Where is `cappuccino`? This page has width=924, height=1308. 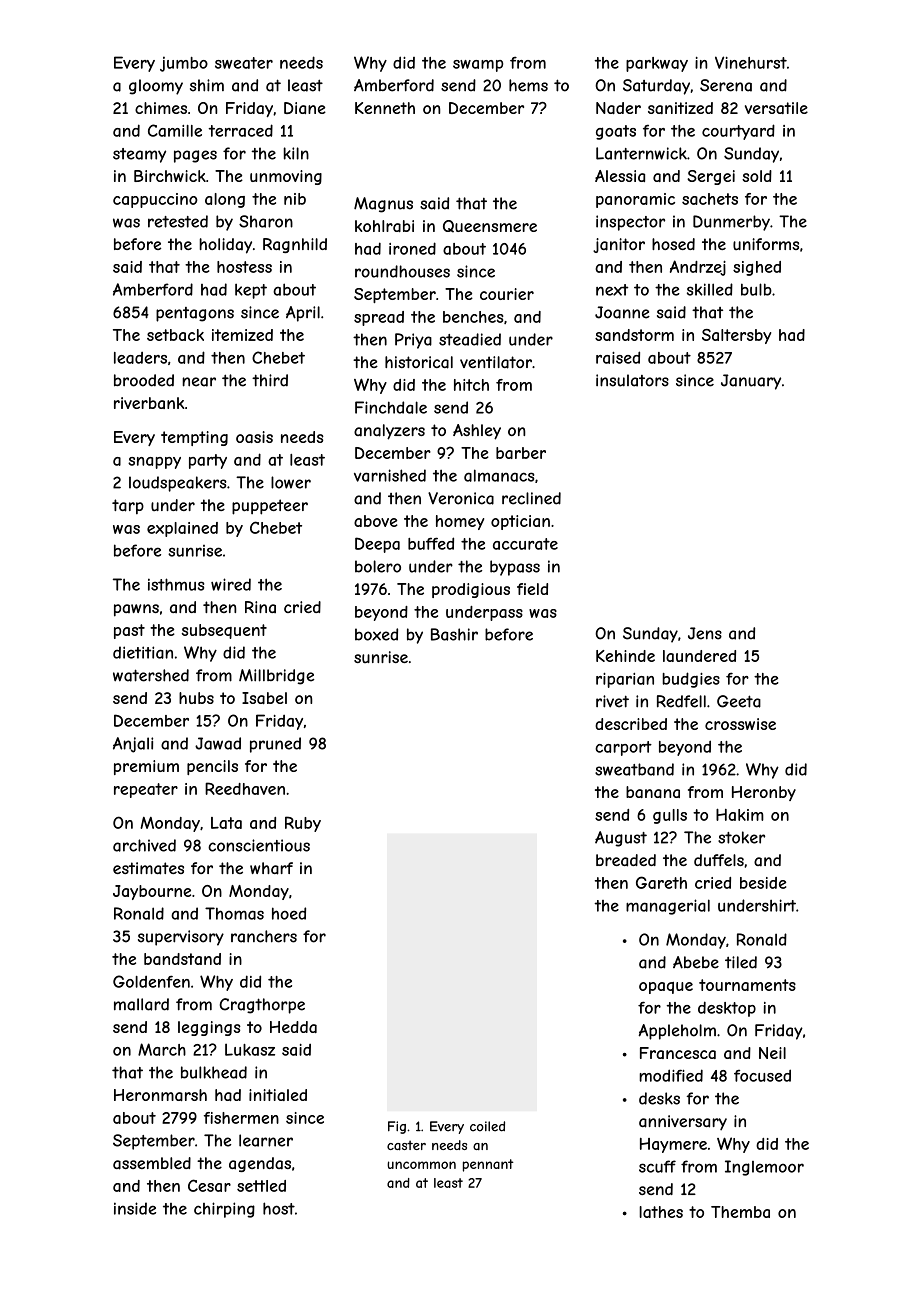 cappuccino is located at coordinates (155, 200).
